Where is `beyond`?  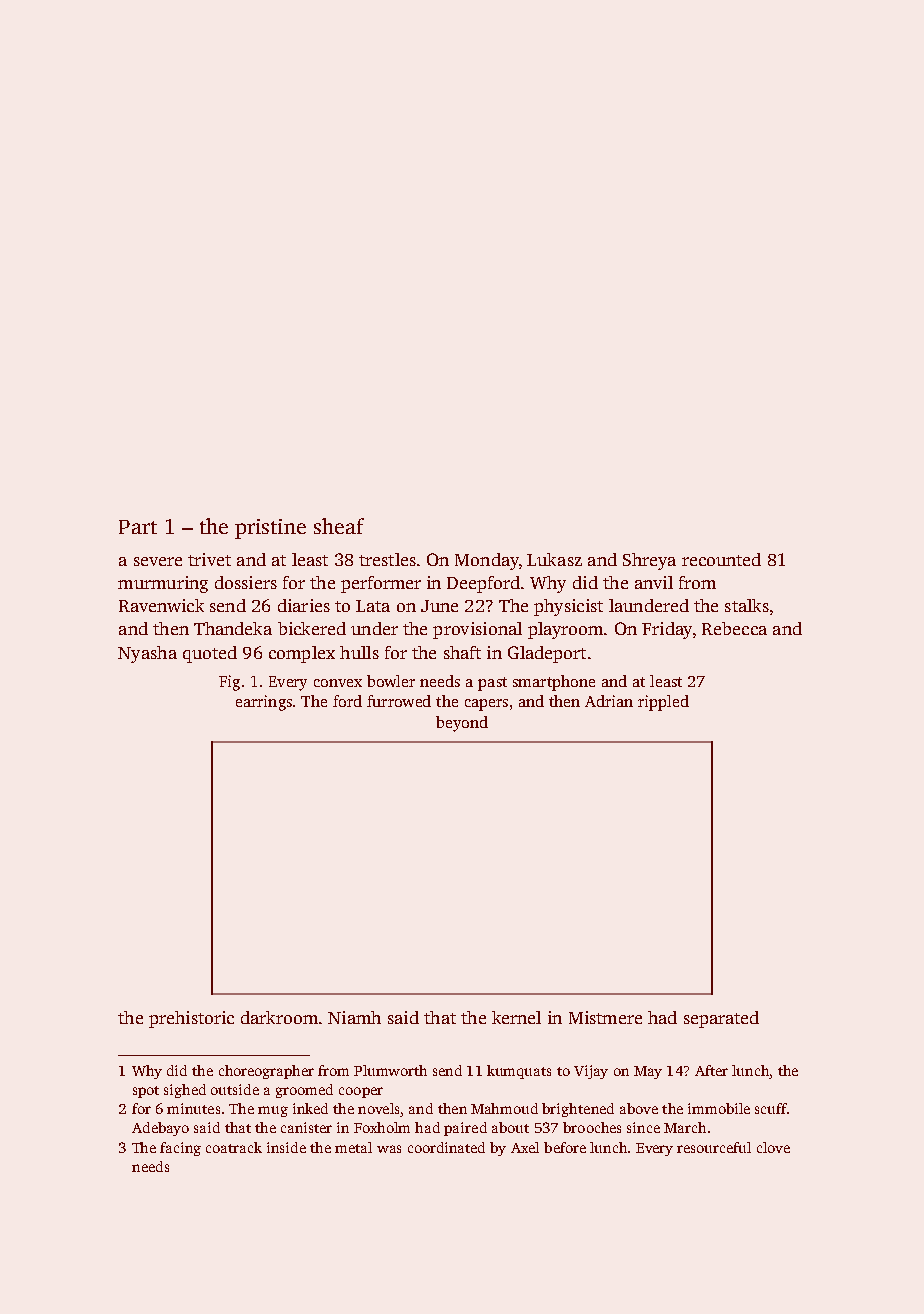
beyond is located at coordinates (462, 724).
